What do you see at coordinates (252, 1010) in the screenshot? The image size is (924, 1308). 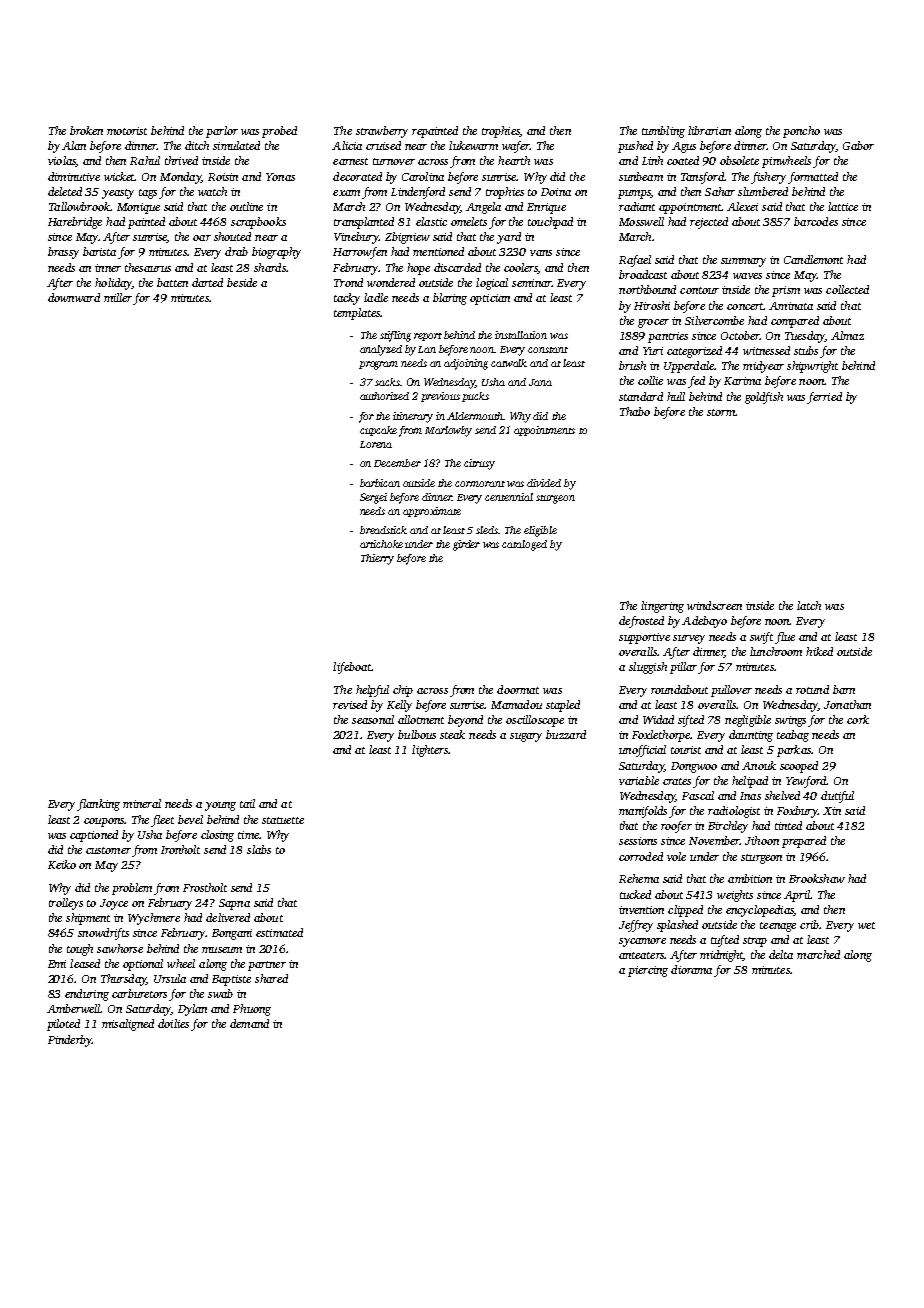 I see `Phuong` at bounding box center [252, 1010].
